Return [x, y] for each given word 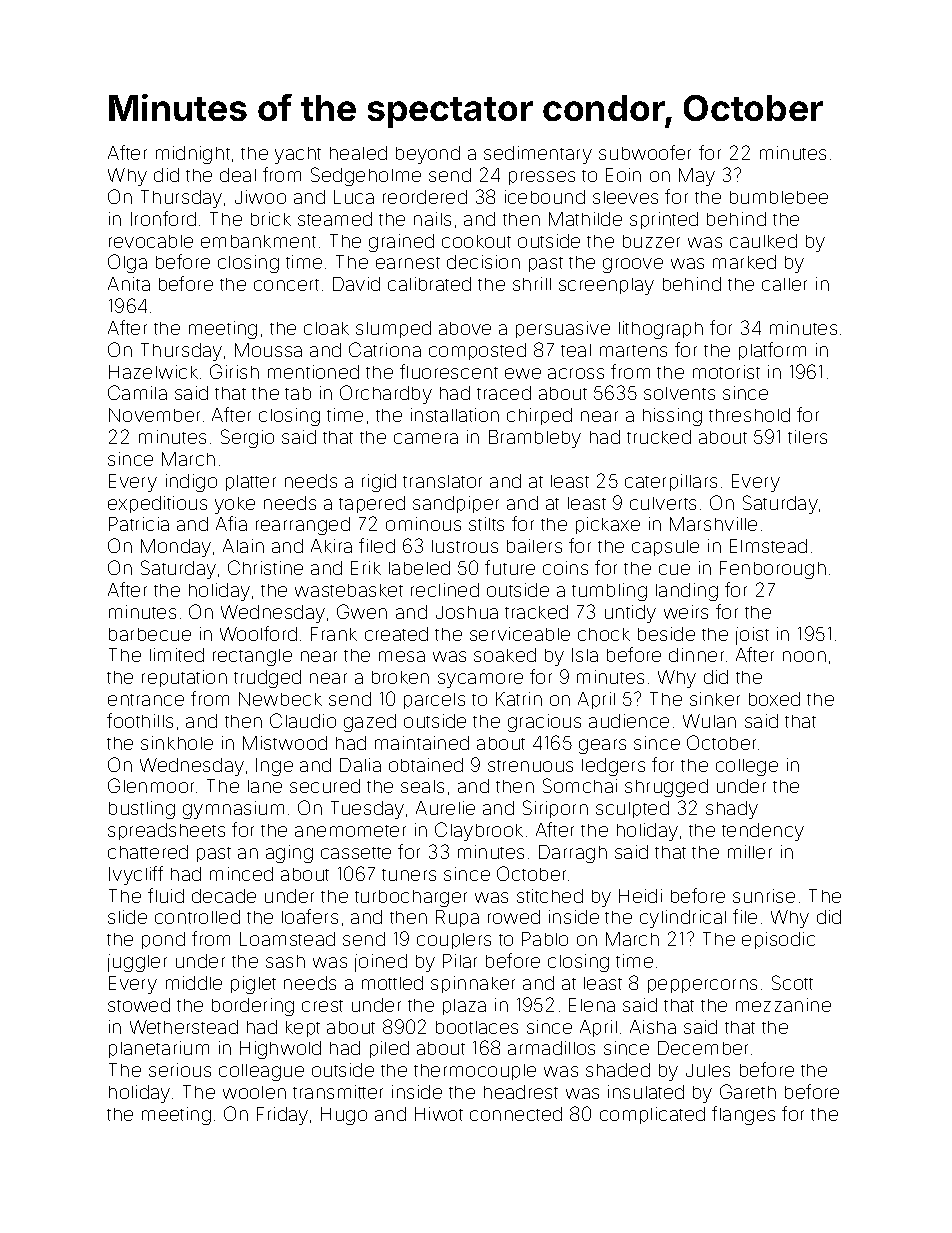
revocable [151, 241]
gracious [544, 723]
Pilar [460, 961]
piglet [253, 985]
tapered [372, 504]
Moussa [268, 350]
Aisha [653, 1027]
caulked [763, 241]
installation [455, 415]
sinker [715, 699]
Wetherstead [184, 1027]
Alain [243, 546]
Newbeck [280, 699]
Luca [354, 197]
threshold [749, 415]
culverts [663, 503]
